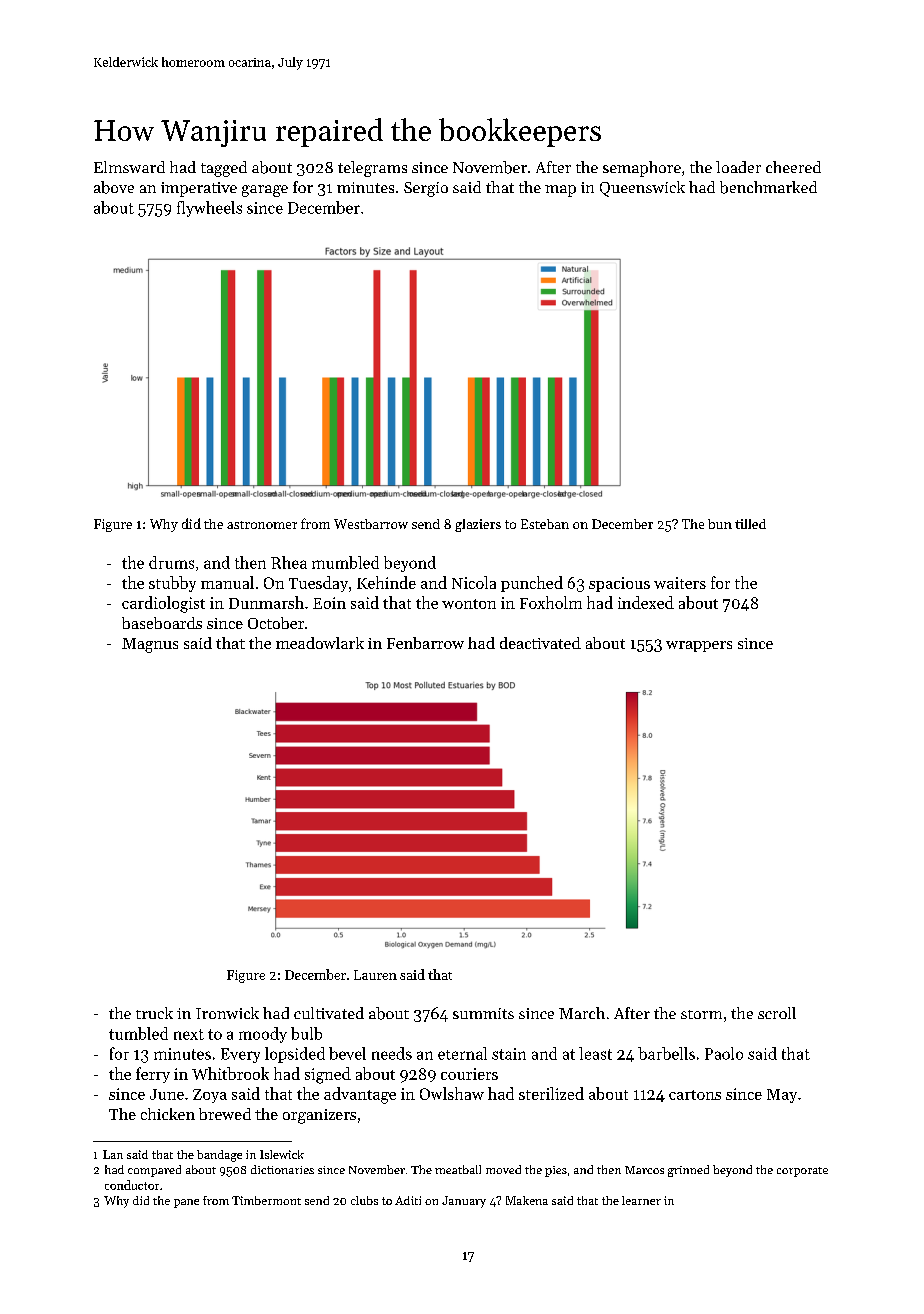  I want to click on tilled, so click(750, 524).
